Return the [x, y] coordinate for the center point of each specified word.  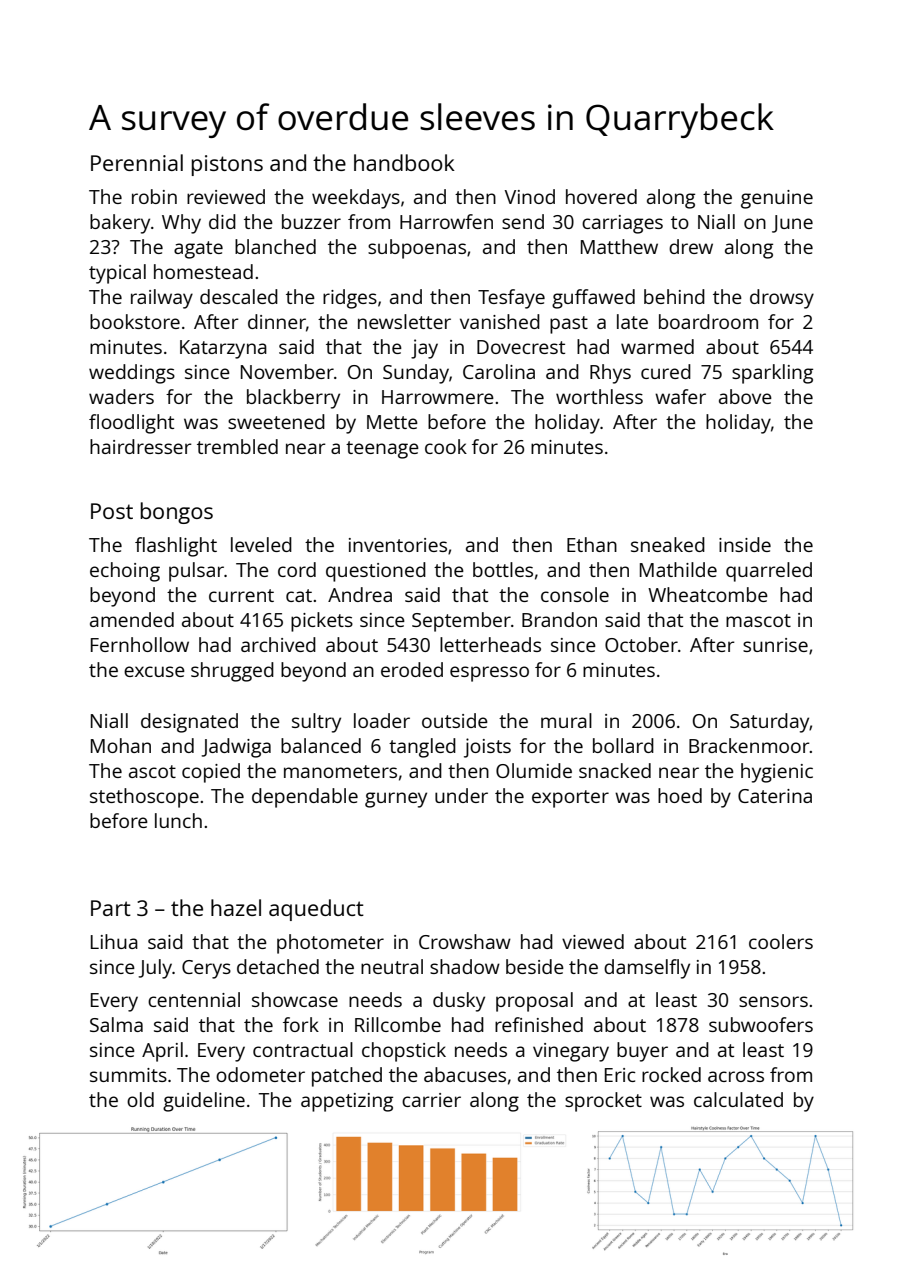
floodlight [131, 424]
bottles [503, 569]
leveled [261, 544]
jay [424, 349]
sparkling [772, 374]
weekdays [356, 199]
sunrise [775, 645]
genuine [777, 199]
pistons [227, 165]
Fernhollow [140, 644]
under [461, 795]
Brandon [559, 619]
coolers [781, 941]
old [140, 1099]
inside [745, 544]
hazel [236, 907]
